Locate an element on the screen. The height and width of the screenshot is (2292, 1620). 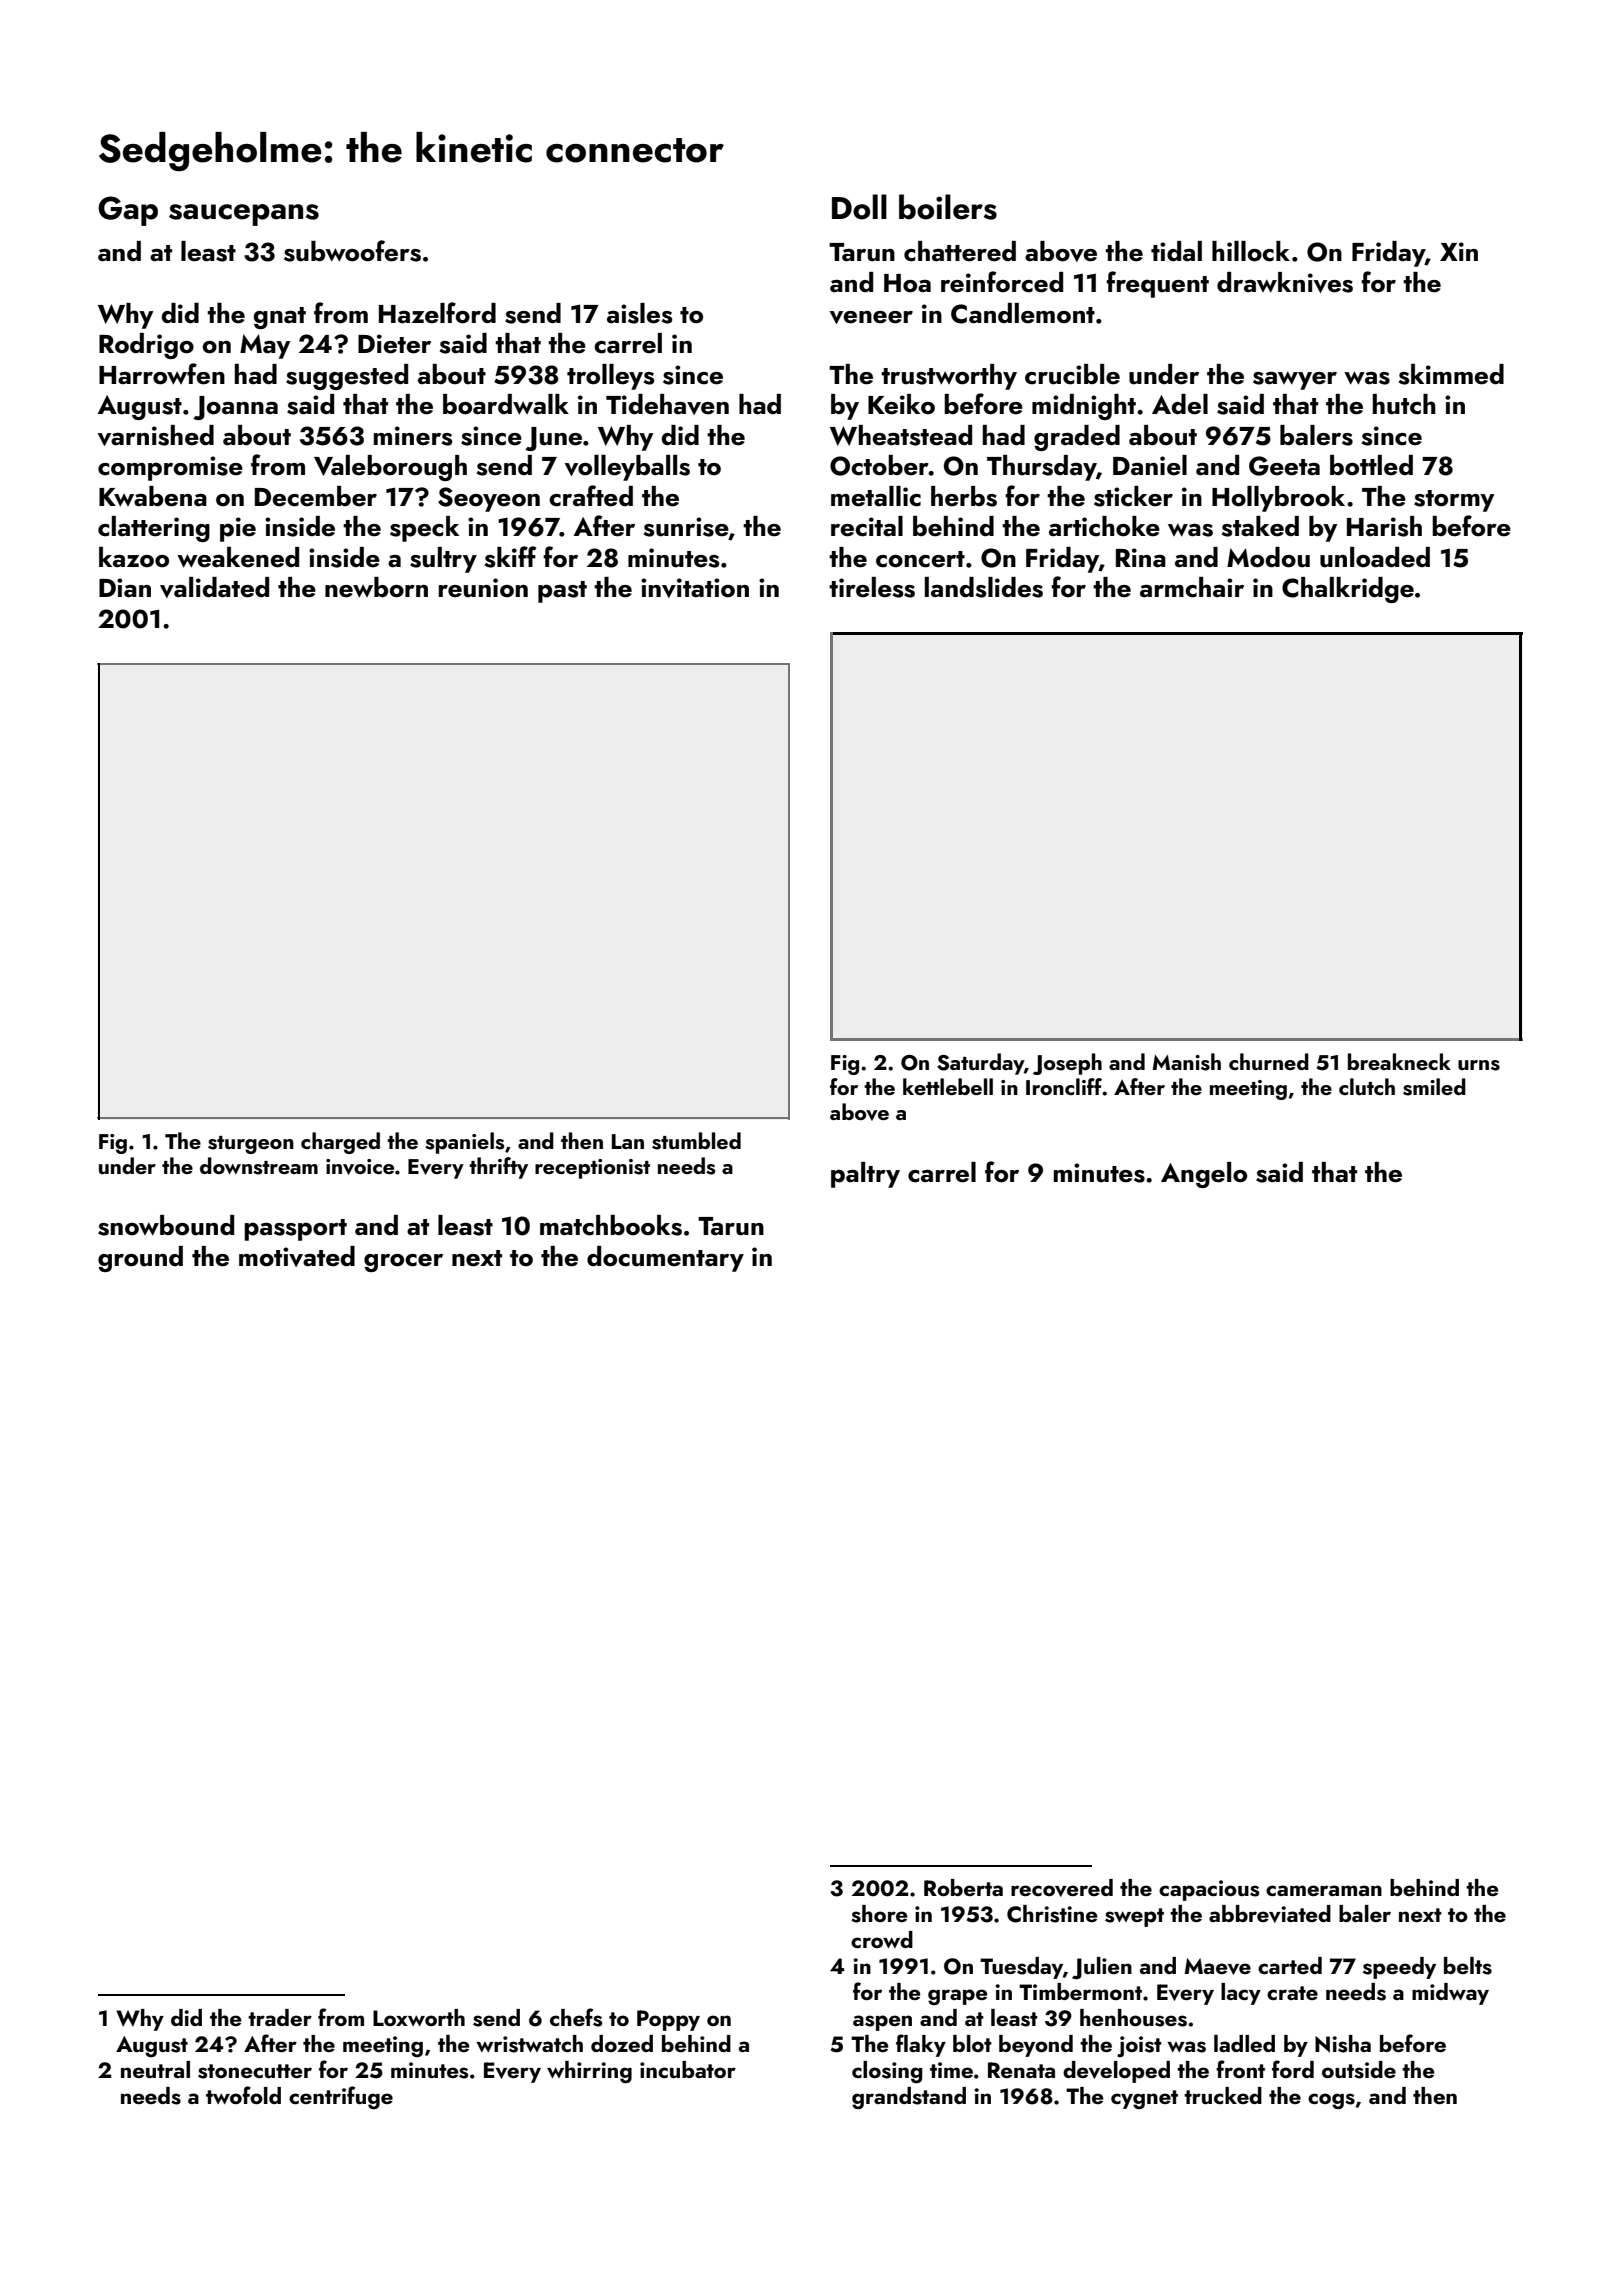
Angelo is located at coordinates (1204, 1175).
